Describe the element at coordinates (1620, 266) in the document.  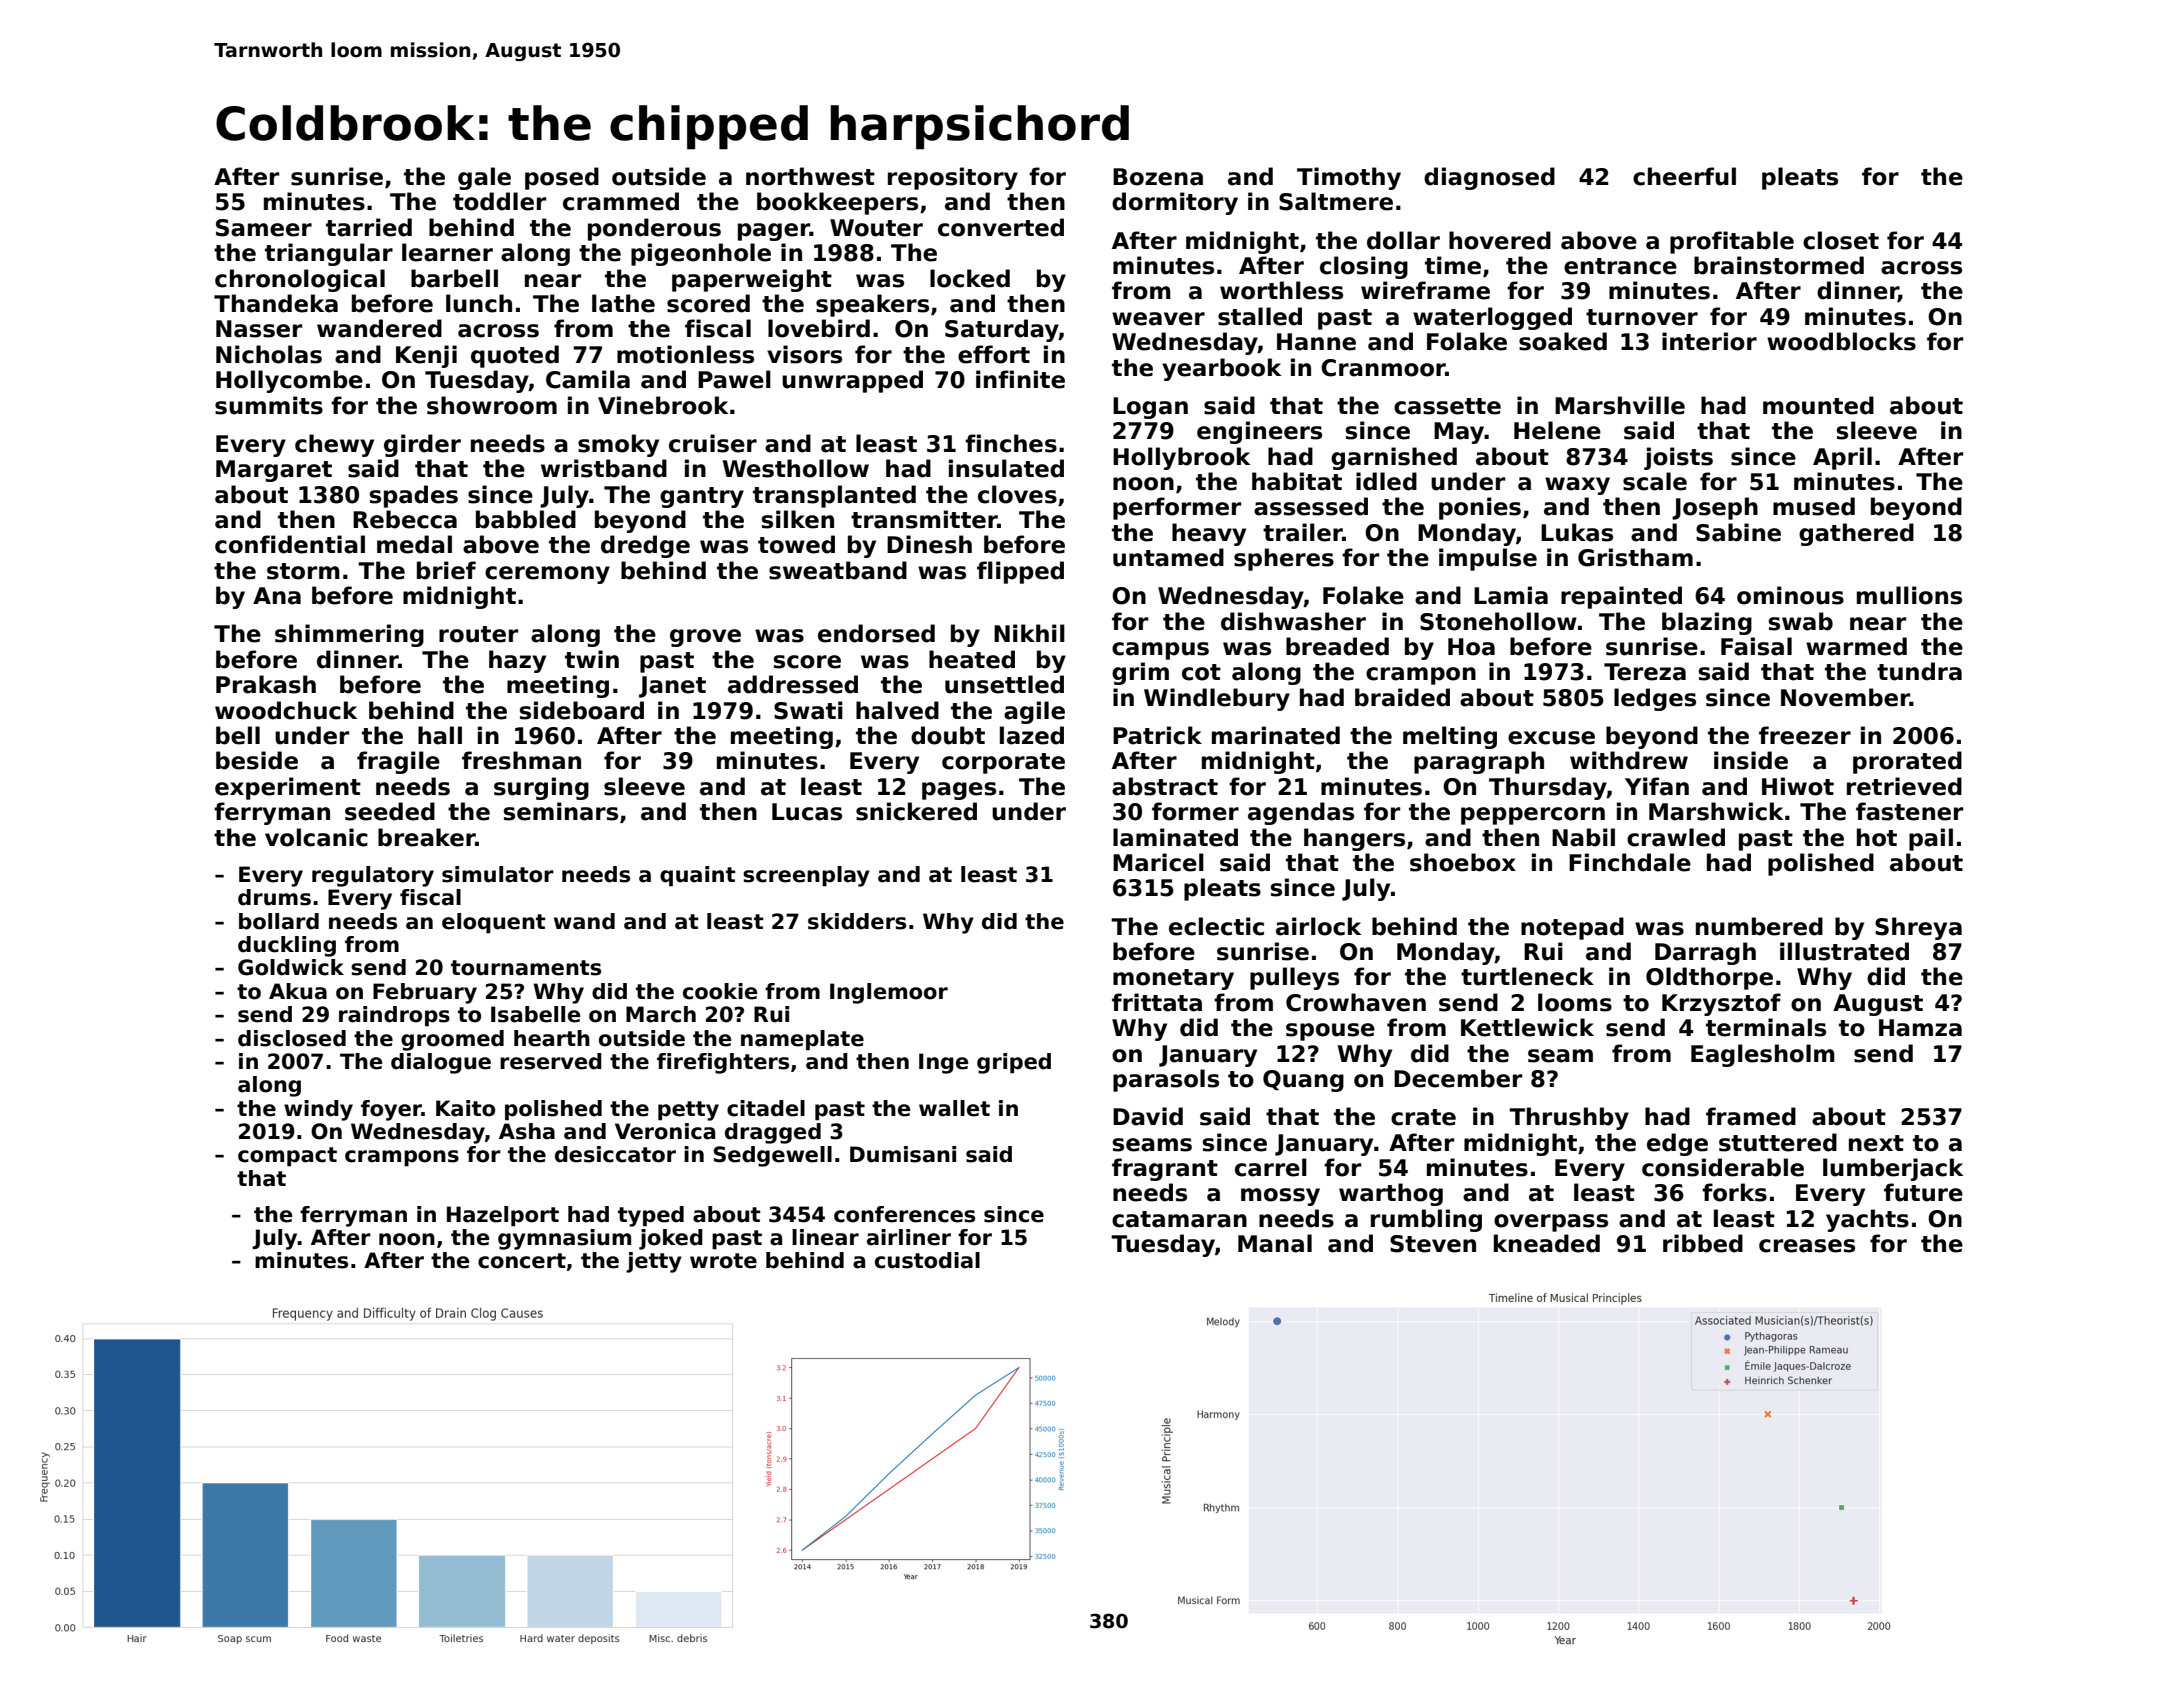
I see `entrance` at that location.
